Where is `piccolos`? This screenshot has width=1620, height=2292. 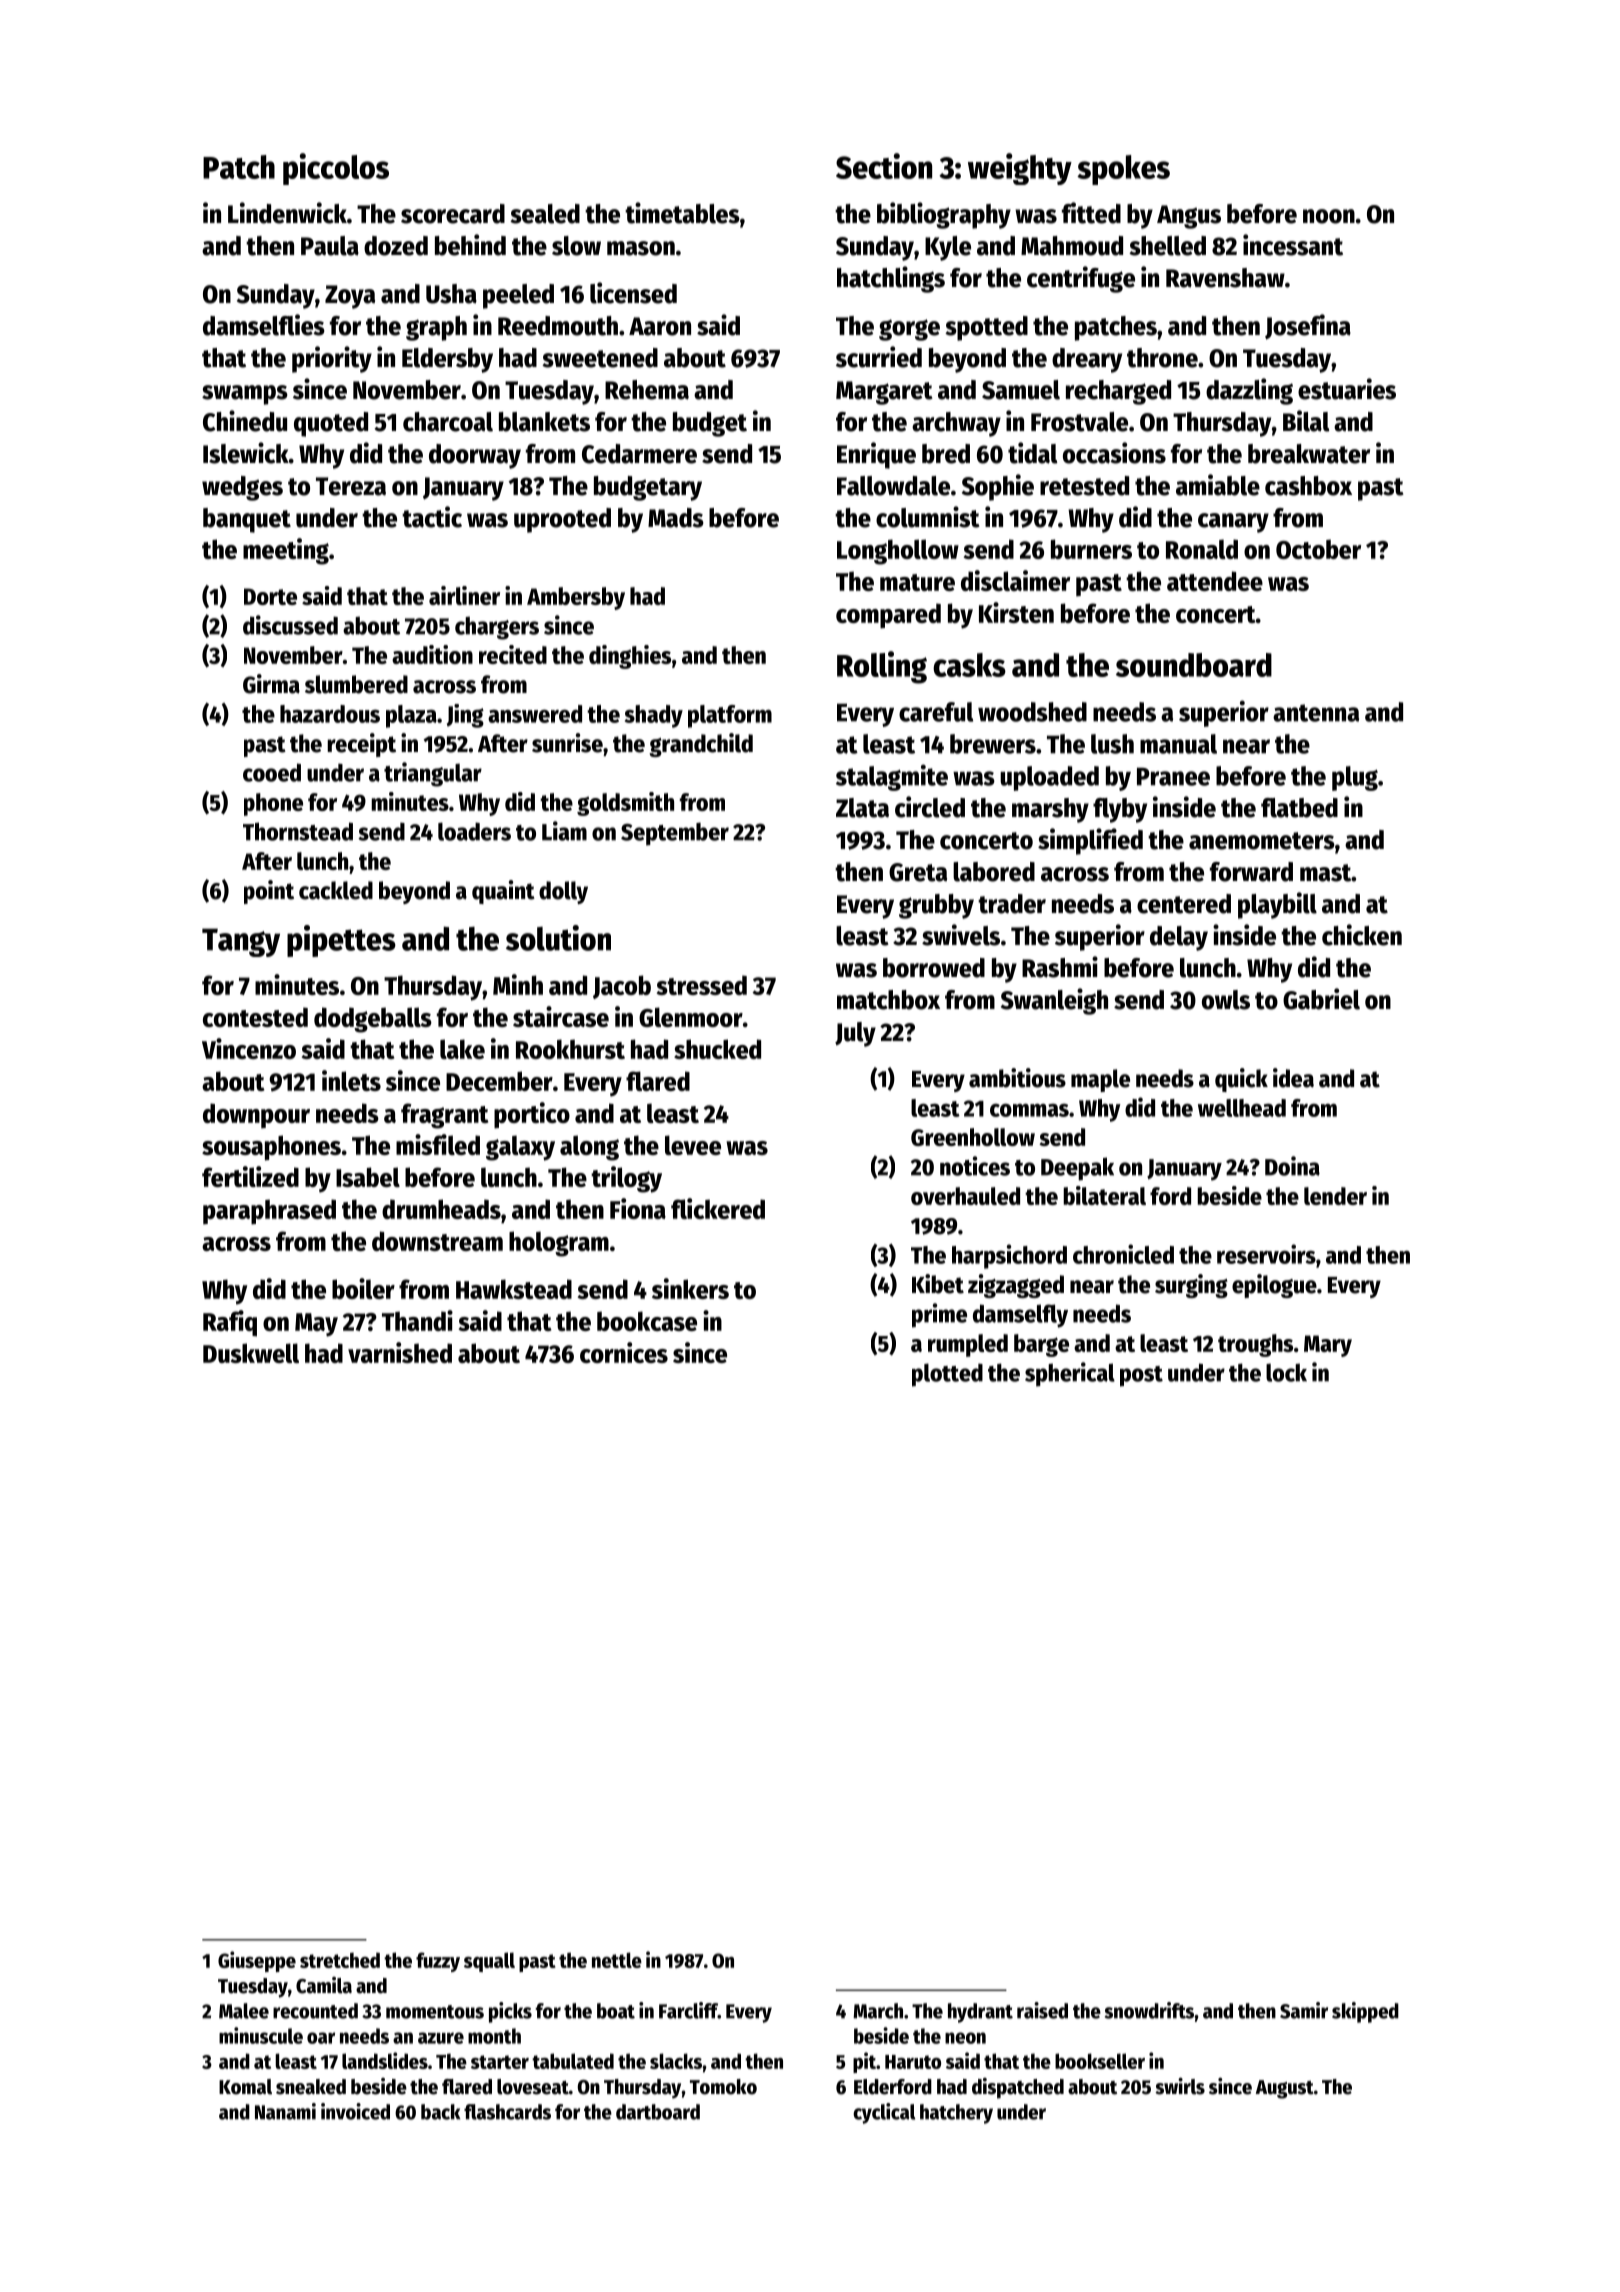
piccolos is located at coordinates (336, 169).
